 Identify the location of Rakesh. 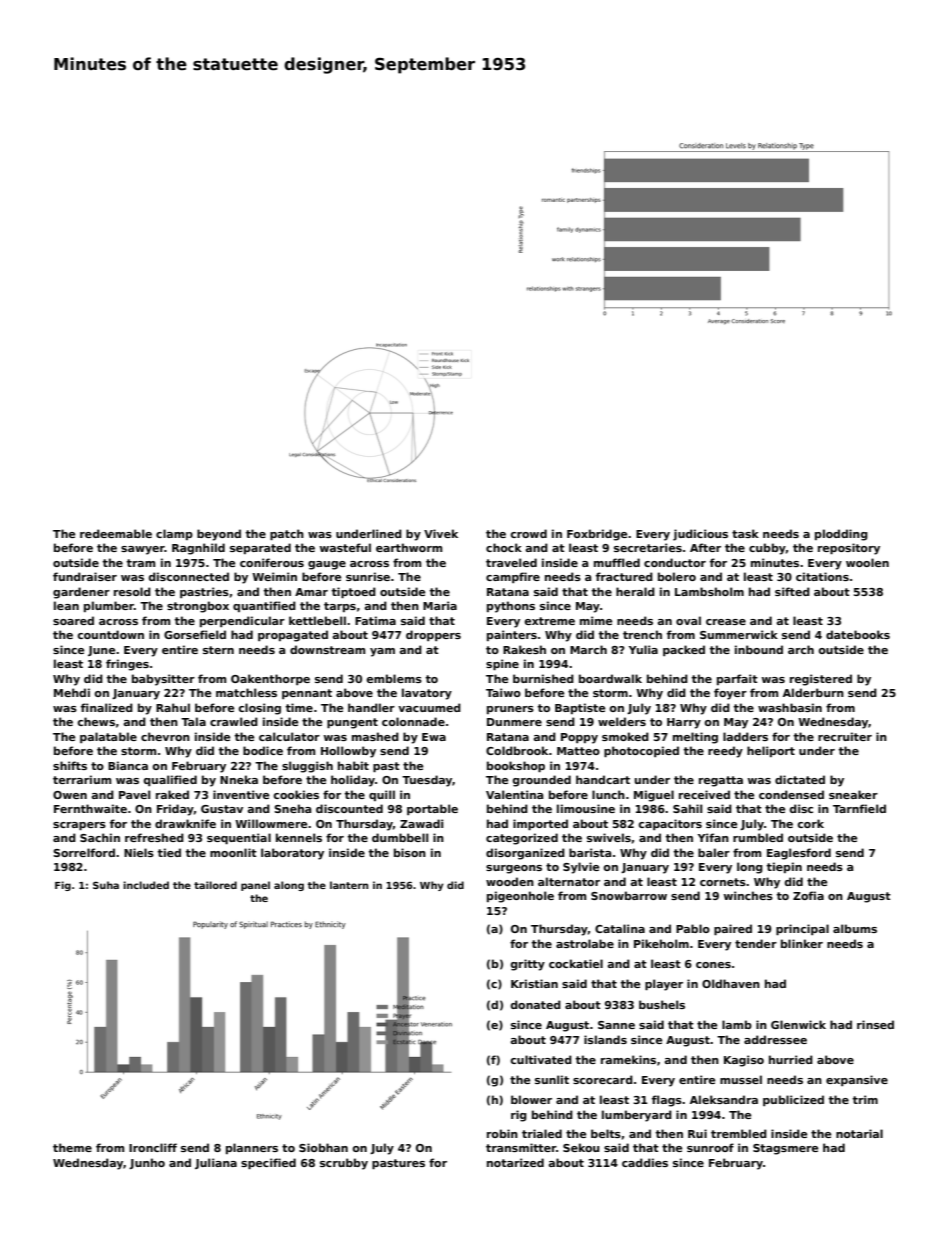
(524, 649).
